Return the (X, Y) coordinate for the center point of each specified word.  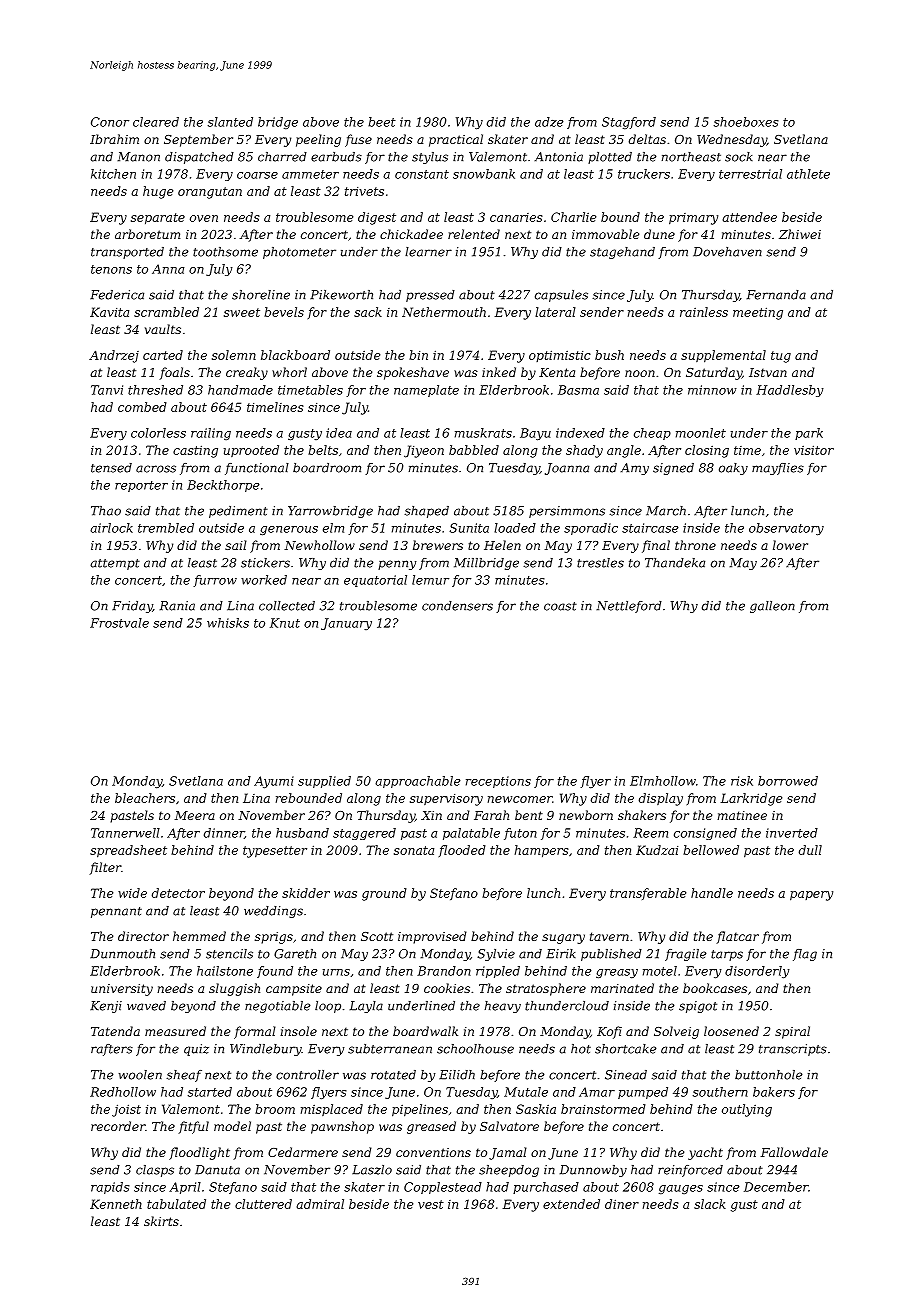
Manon (139, 157)
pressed (430, 296)
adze (549, 122)
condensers (457, 606)
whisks (228, 623)
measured (175, 1031)
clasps (155, 1171)
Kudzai (657, 850)
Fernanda (776, 295)
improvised (432, 937)
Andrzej (114, 356)
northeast (691, 157)
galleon (772, 607)
